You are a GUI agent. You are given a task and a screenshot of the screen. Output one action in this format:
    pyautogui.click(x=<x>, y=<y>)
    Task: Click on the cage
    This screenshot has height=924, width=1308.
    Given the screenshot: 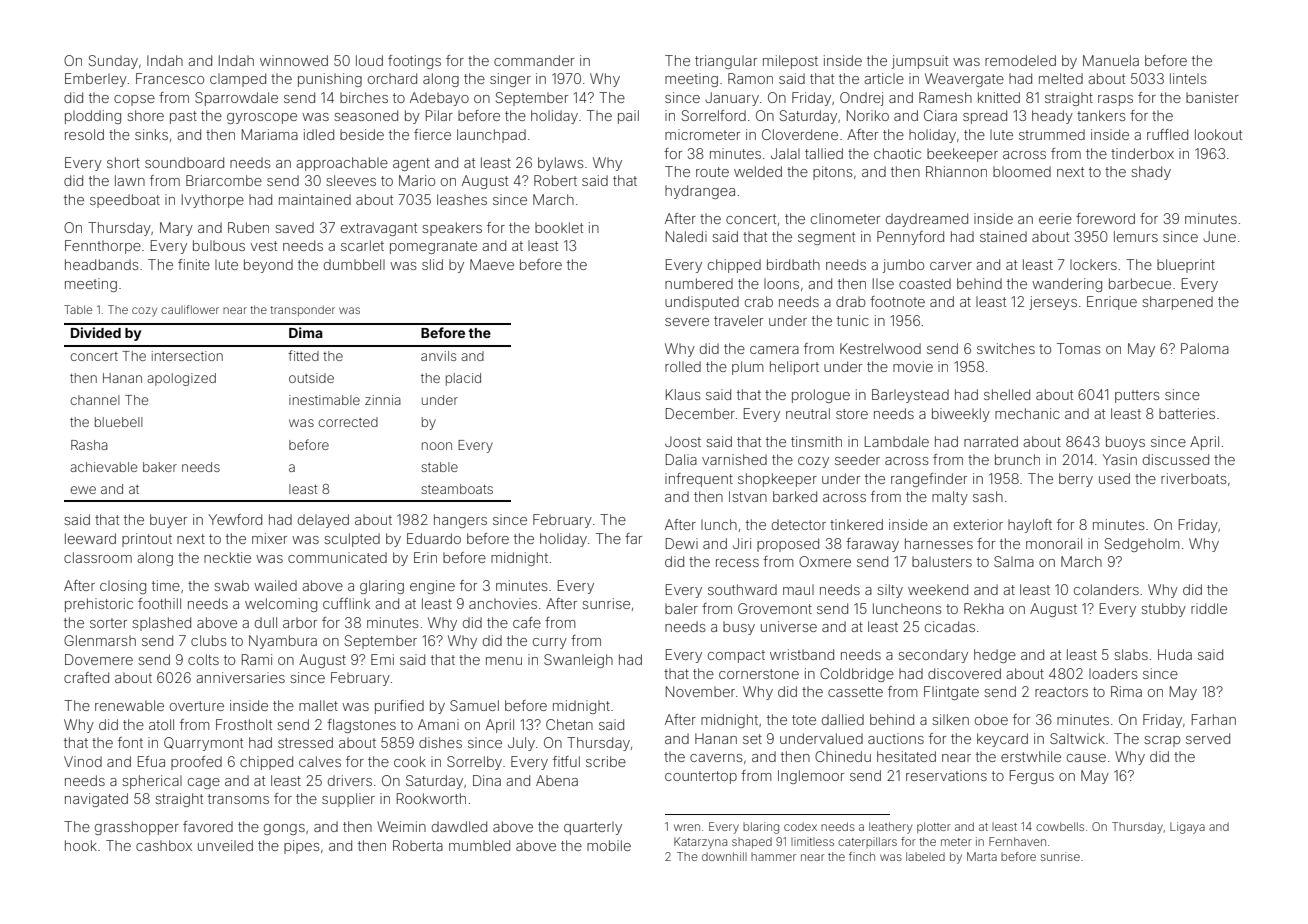 What is the action you would take?
    pyautogui.click(x=204, y=783)
